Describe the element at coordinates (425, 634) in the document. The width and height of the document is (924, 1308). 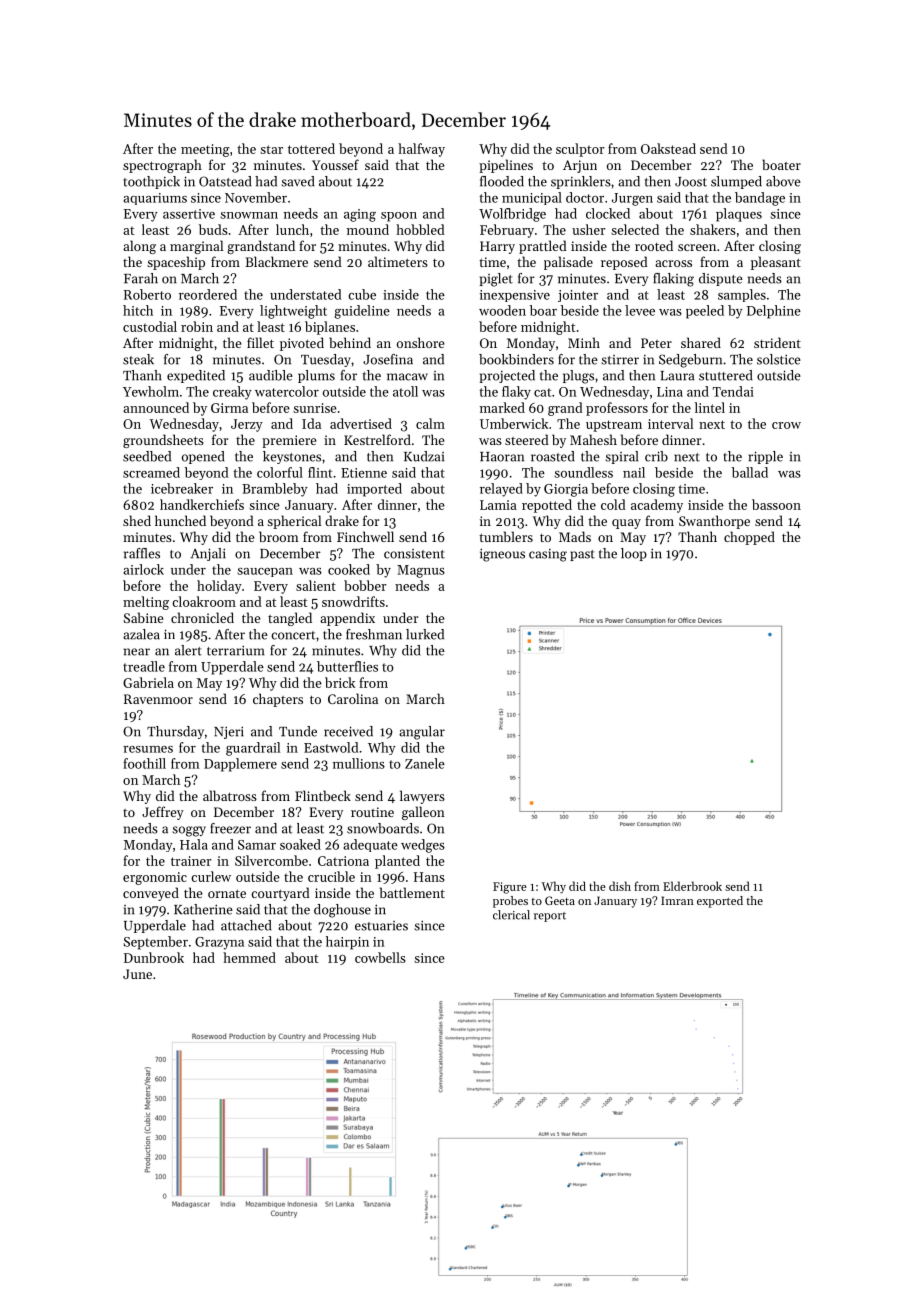
I see `lurked` at that location.
